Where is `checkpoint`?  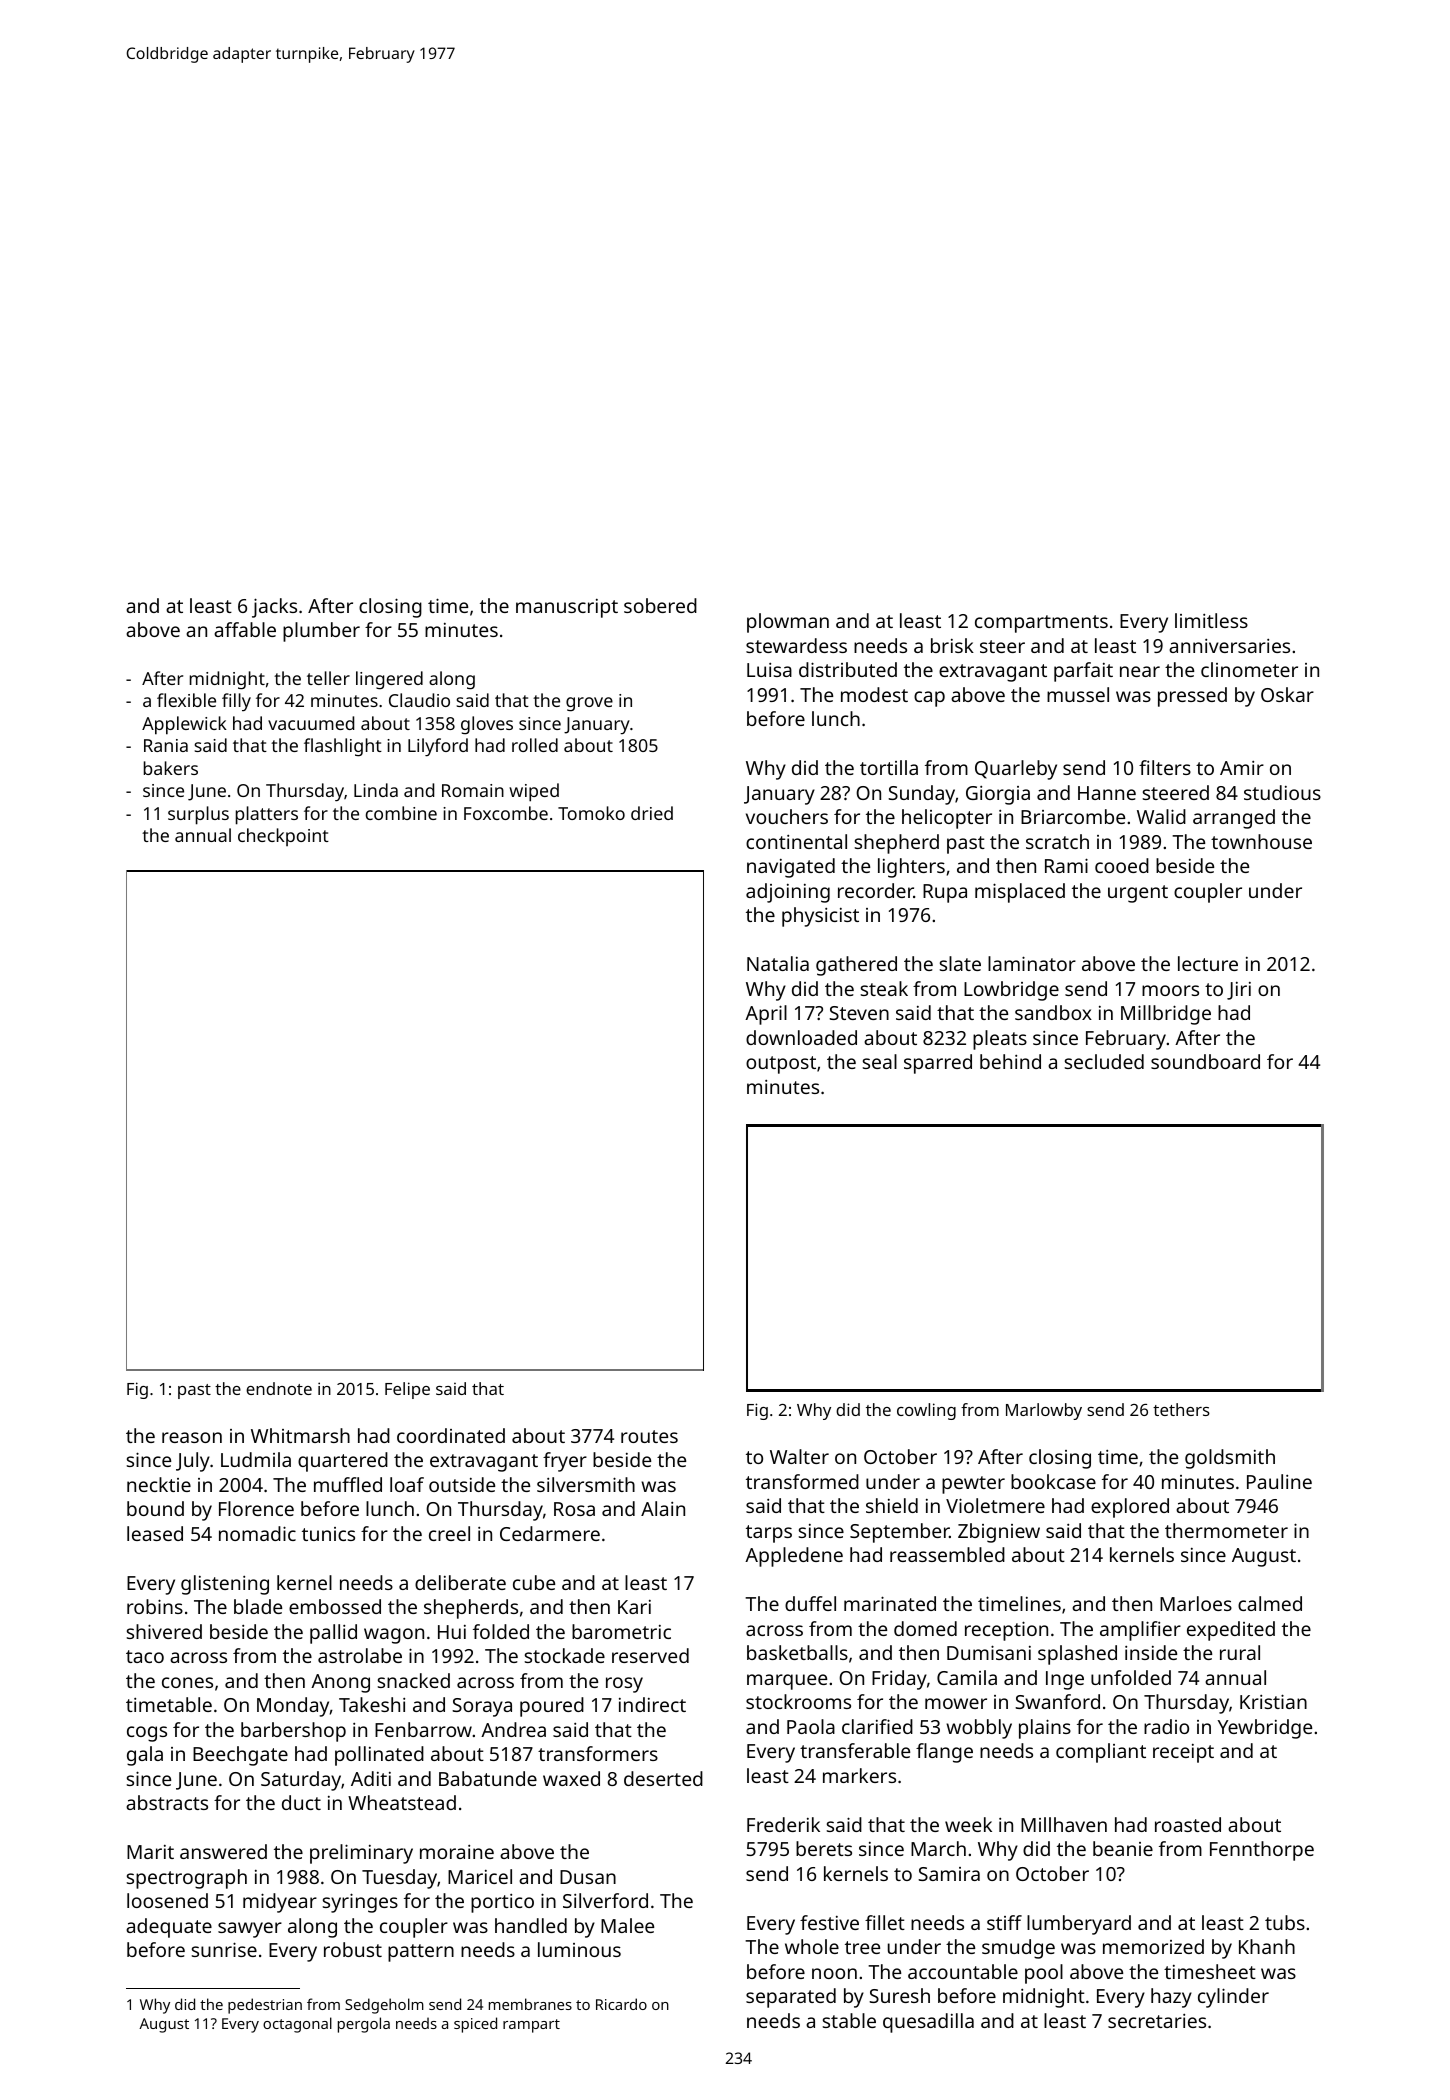 checkpoint is located at coordinates (283, 837).
